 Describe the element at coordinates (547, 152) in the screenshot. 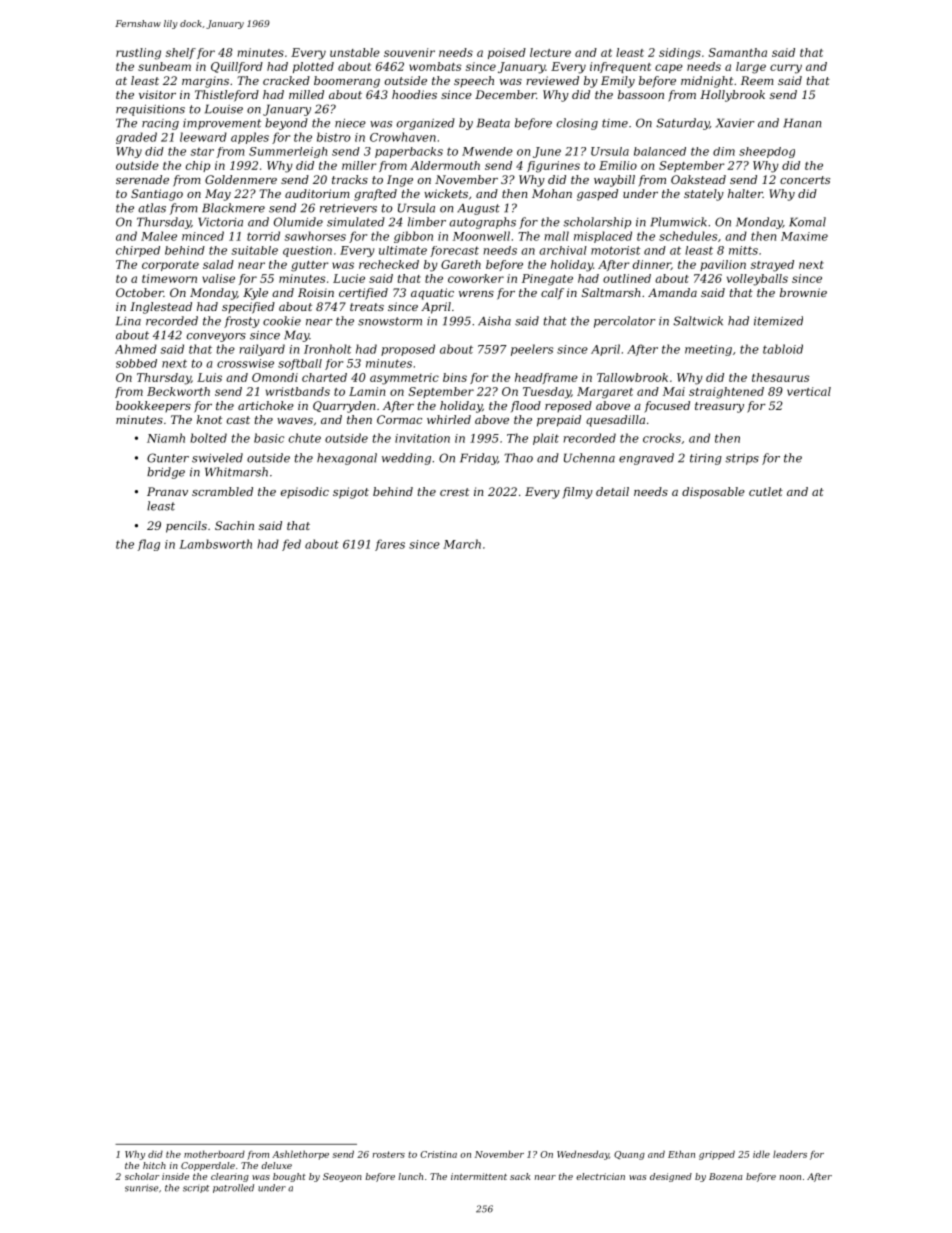

I see `June` at that location.
